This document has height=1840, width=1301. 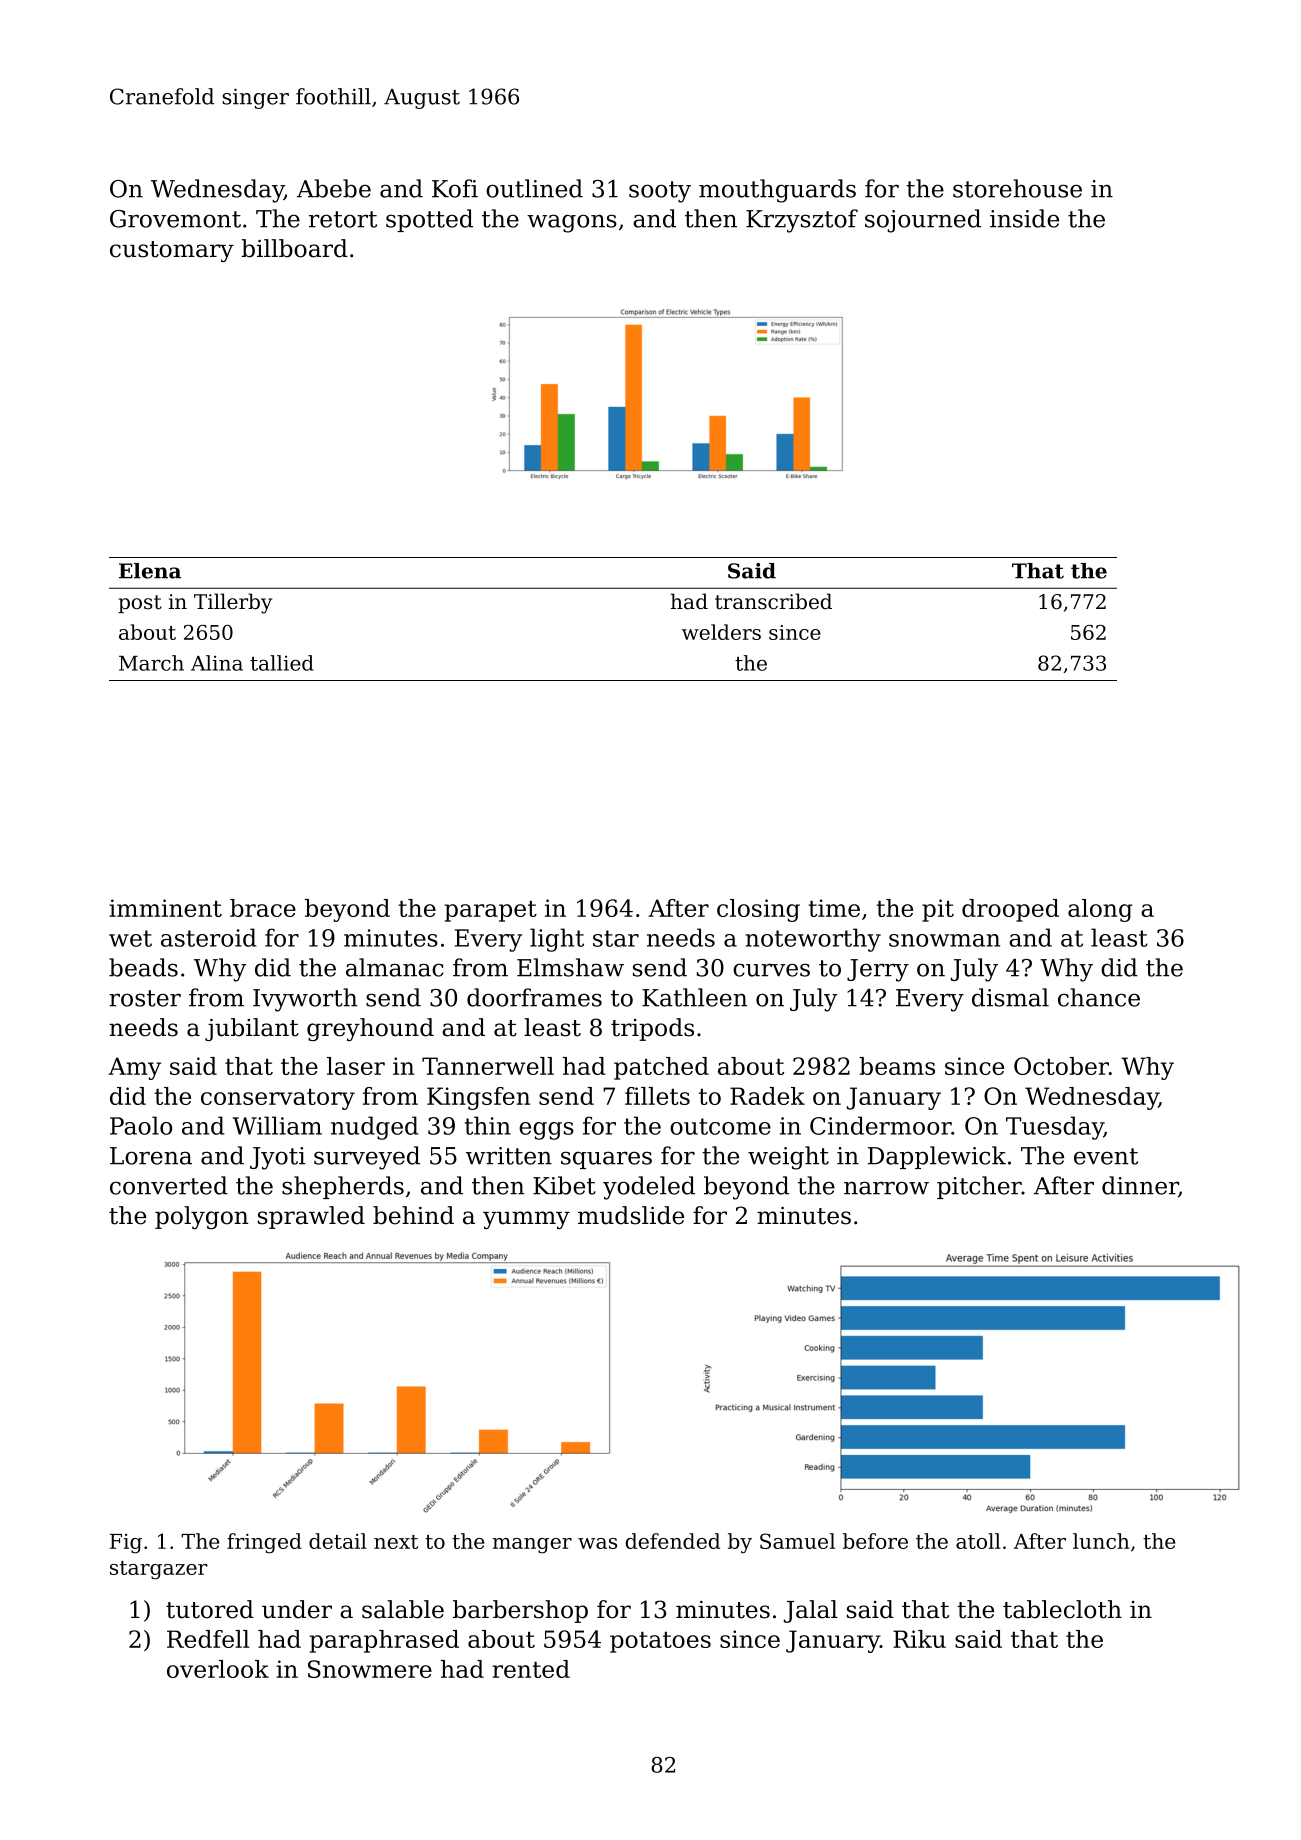 What do you see at coordinates (294, 248) in the document?
I see `billboard` at bounding box center [294, 248].
